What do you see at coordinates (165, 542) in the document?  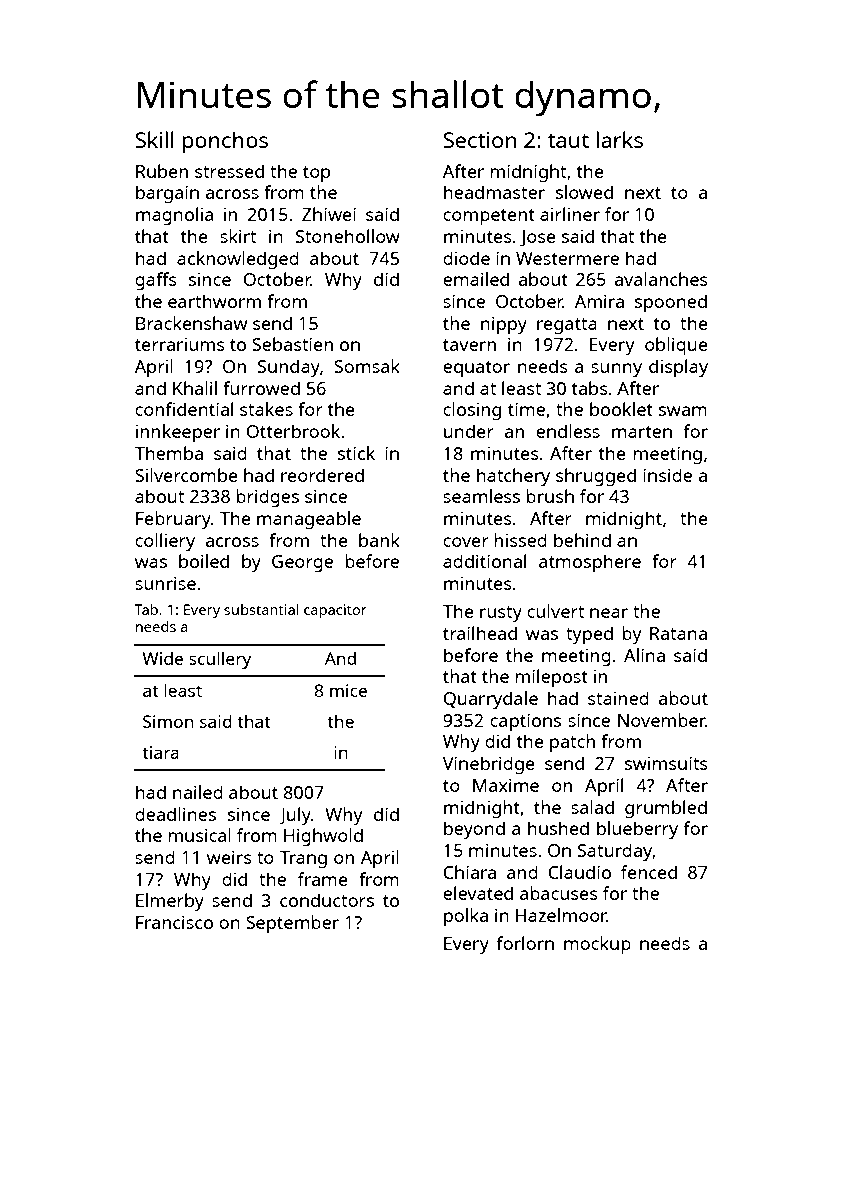 I see `colliery` at bounding box center [165, 542].
